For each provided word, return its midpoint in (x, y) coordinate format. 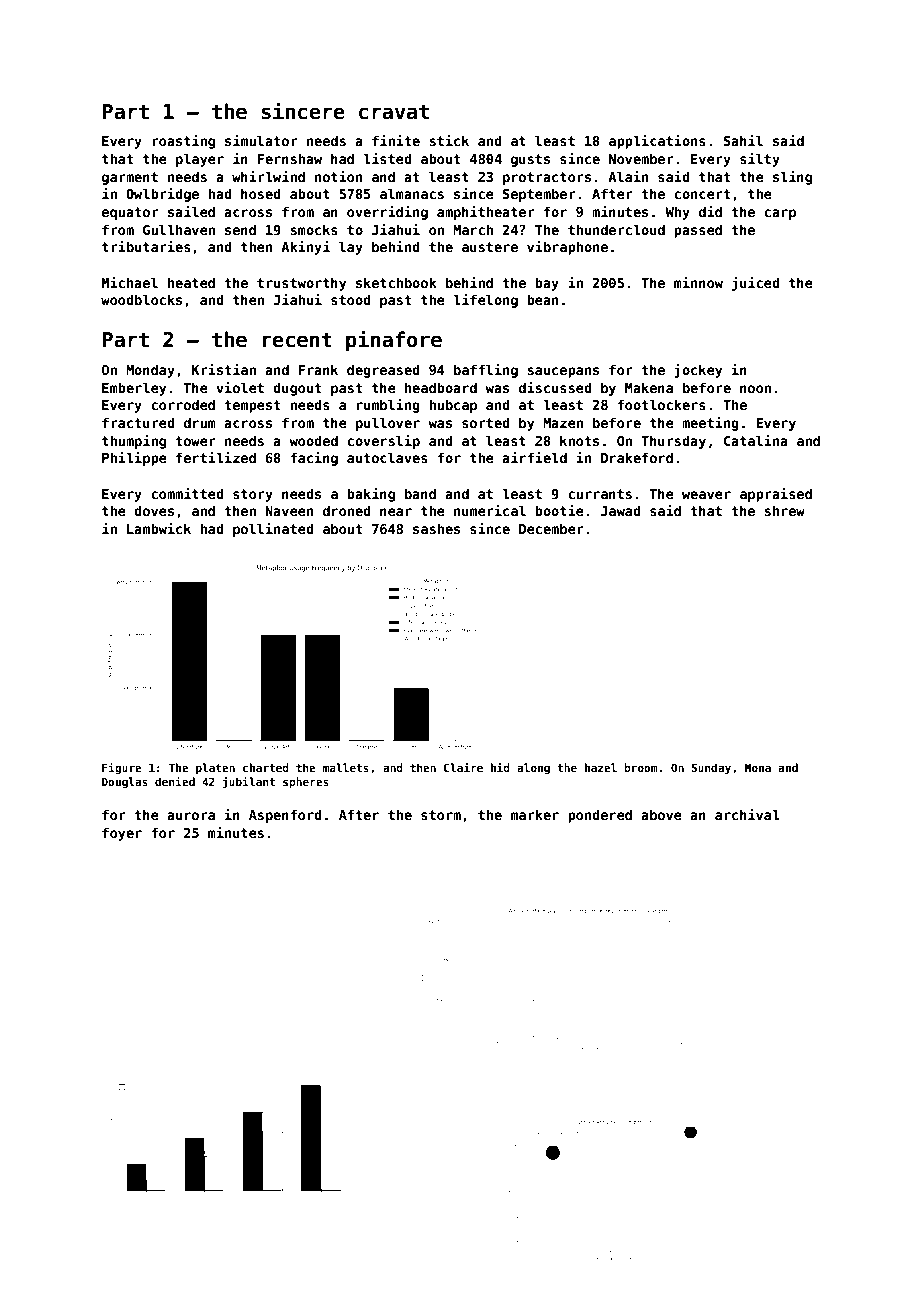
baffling (486, 371)
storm (441, 815)
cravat (394, 112)
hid (500, 767)
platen (215, 768)
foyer (122, 834)
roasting (183, 142)
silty (760, 160)
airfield (534, 457)
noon (755, 389)
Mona (758, 768)
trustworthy (301, 284)
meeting (710, 424)
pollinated (273, 530)
